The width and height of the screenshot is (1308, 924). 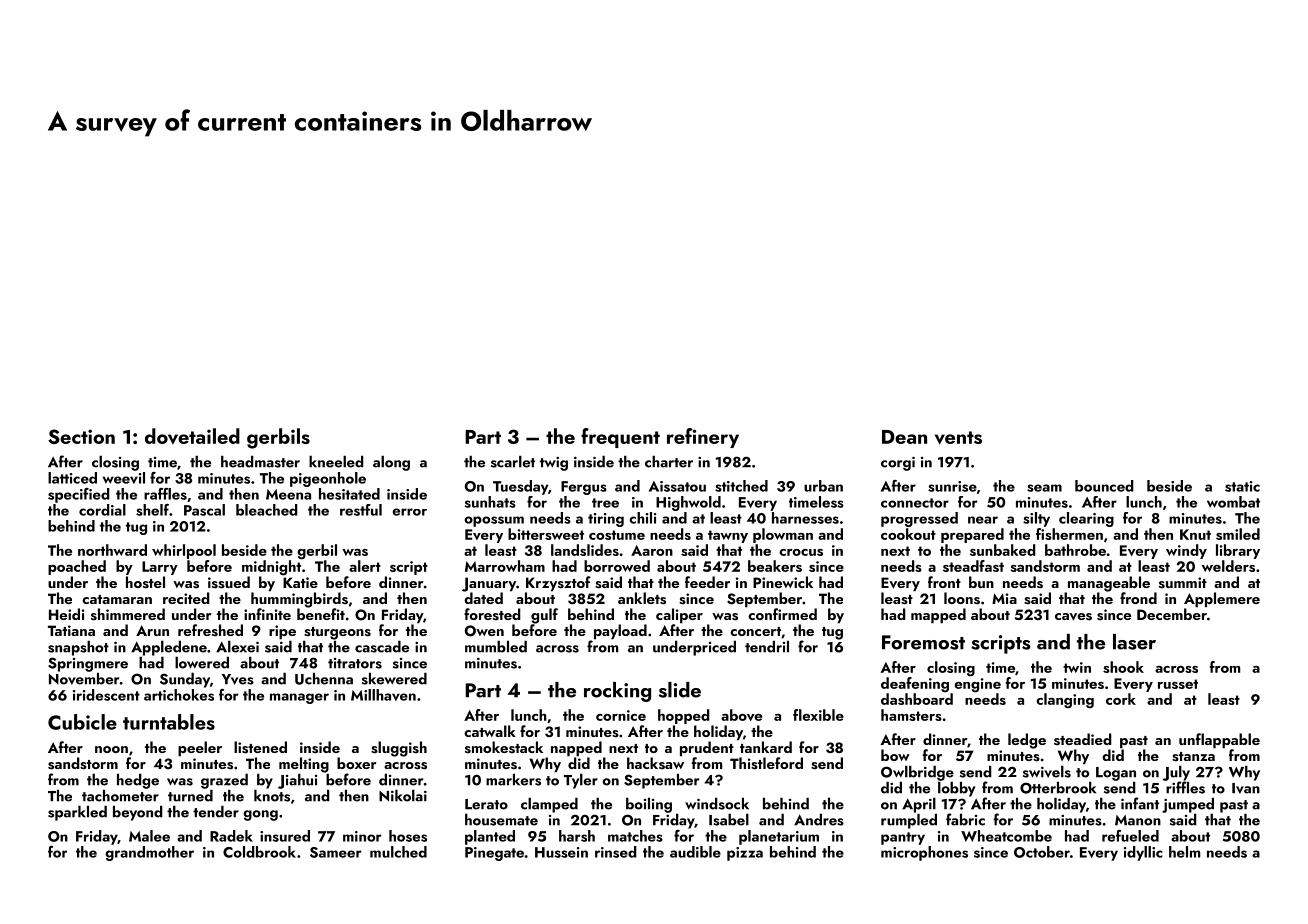 I want to click on Andres, so click(x=819, y=819).
